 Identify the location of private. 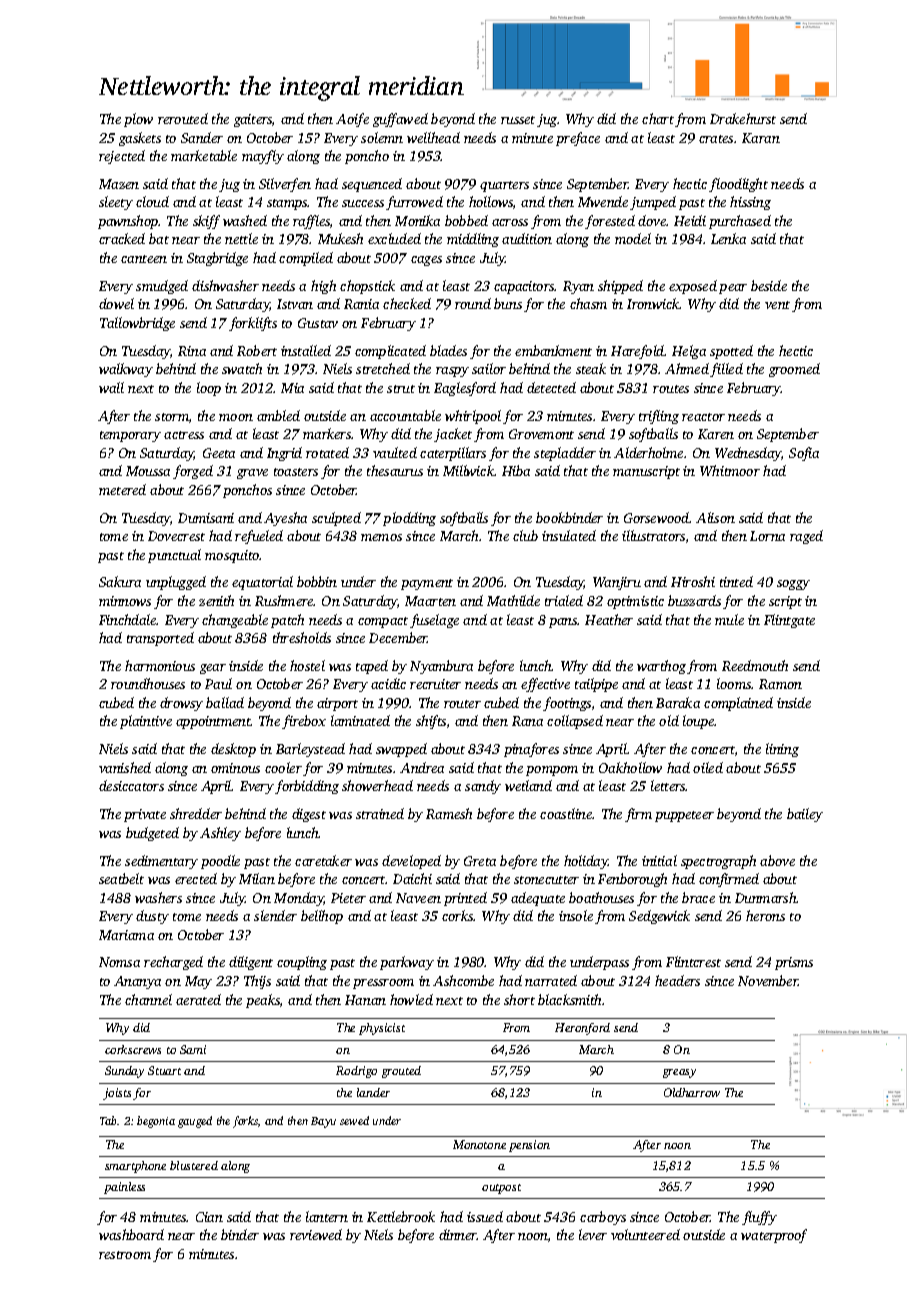
(145, 815).
